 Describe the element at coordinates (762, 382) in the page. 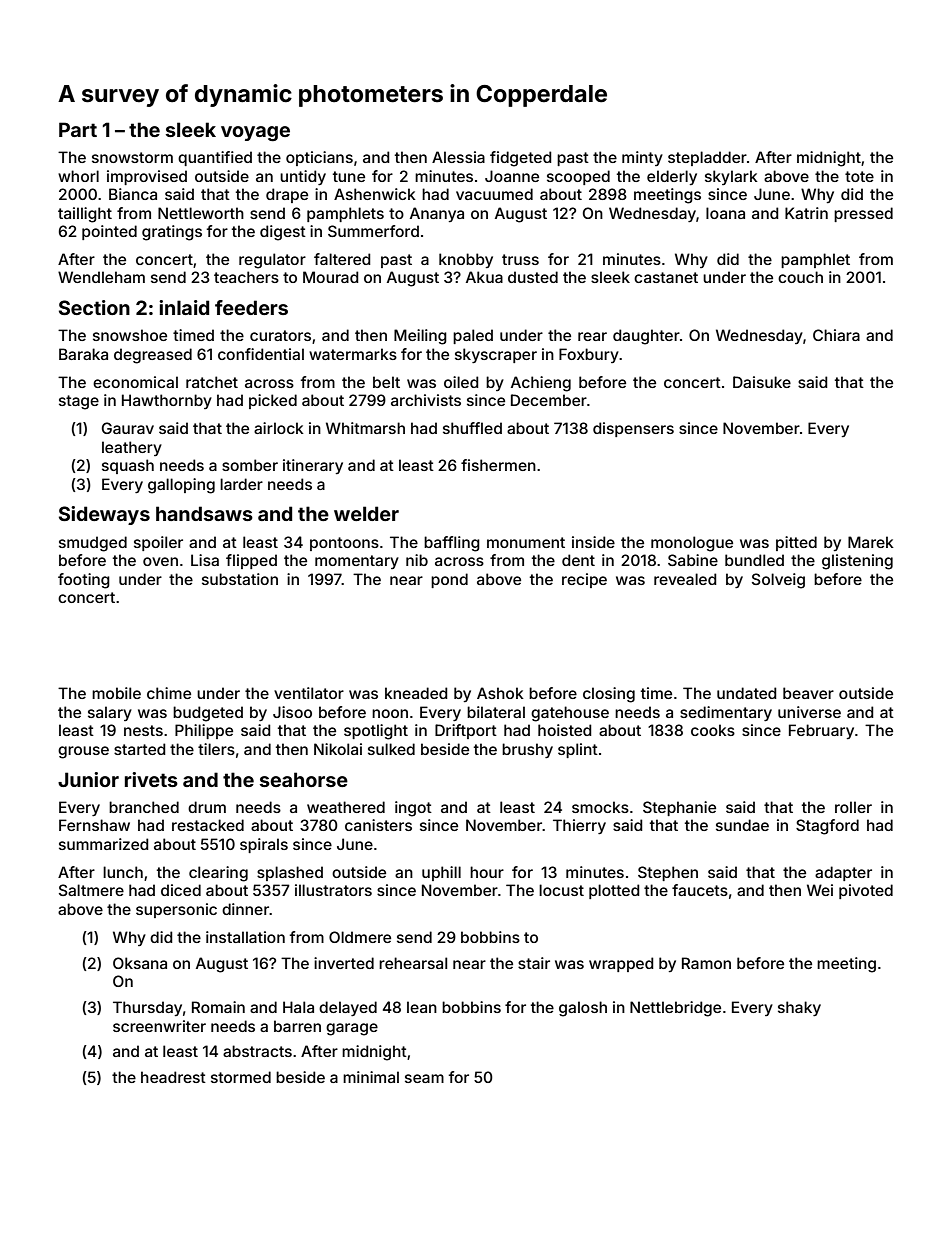

I see `Daisuke` at that location.
